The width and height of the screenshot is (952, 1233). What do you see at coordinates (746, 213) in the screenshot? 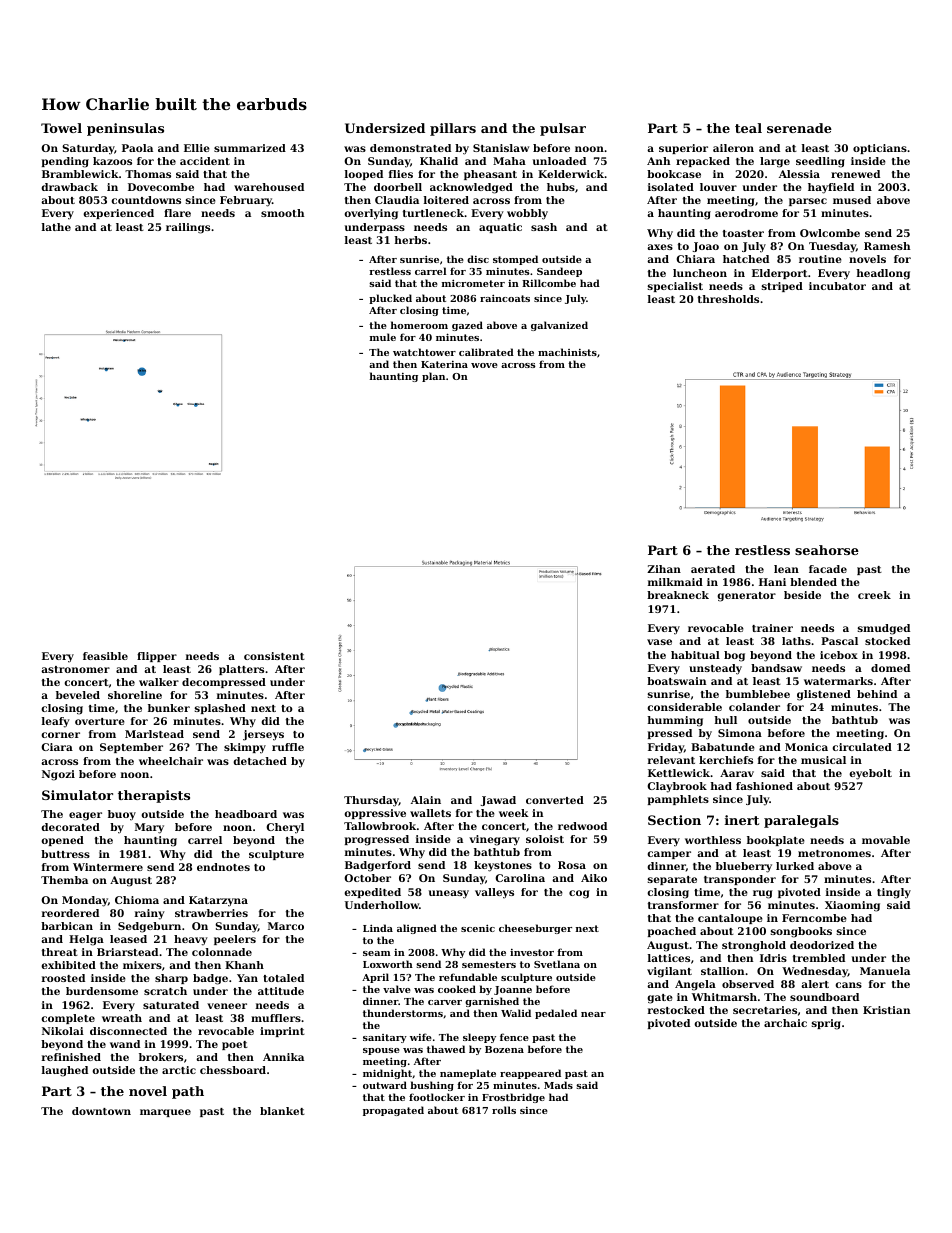
I see `aerodrome` at bounding box center [746, 213].
